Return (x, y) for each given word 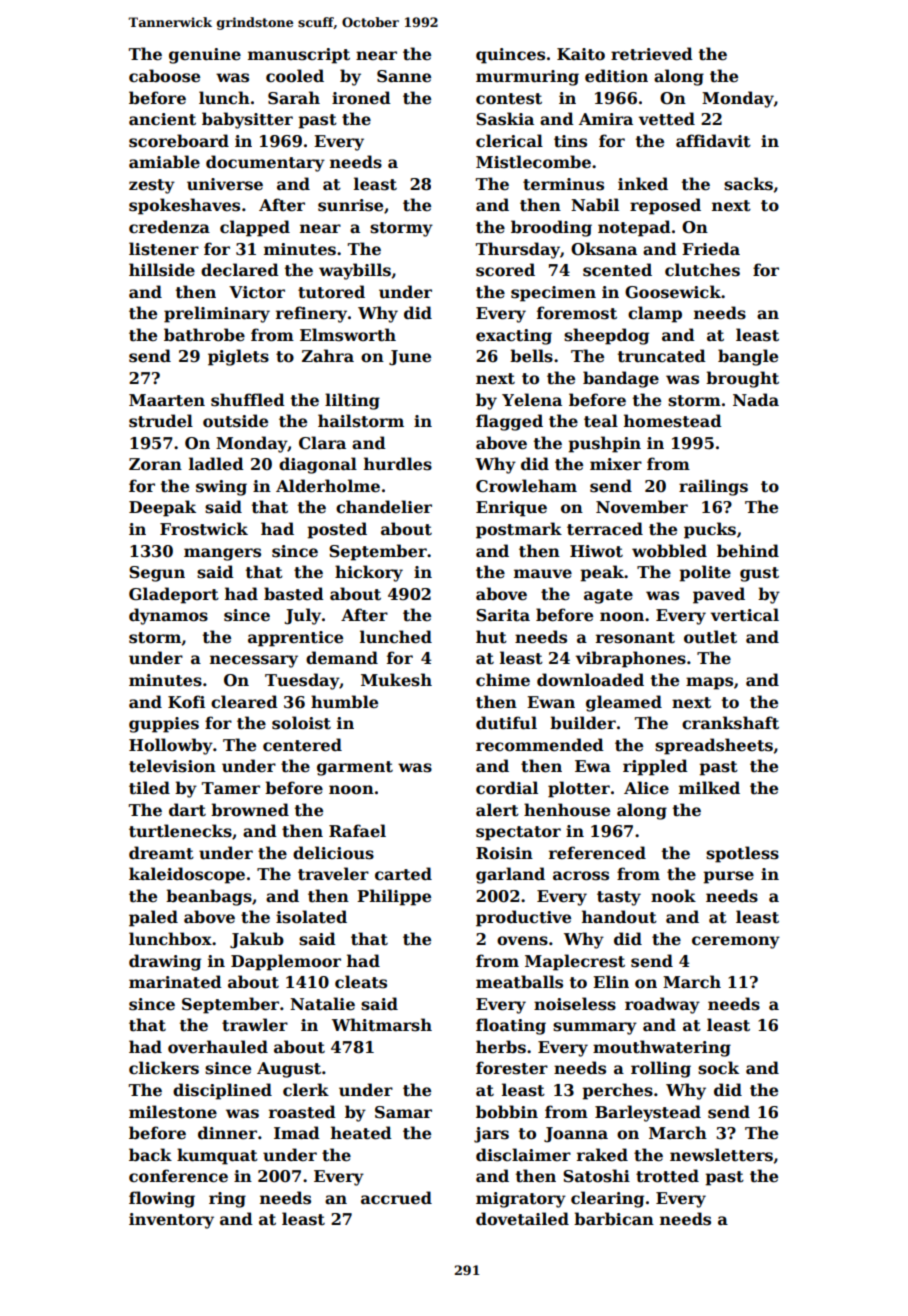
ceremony (736, 942)
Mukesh (396, 680)
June (410, 358)
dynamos (168, 616)
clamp (655, 314)
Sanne (404, 76)
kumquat (217, 1156)
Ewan (551, 702)
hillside (162, 270)
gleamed (624, 703)
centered (302, 745)
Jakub (257, 940)
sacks (748, 184)
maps (709, 683)
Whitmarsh (382, 1025)
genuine (205, 56)
